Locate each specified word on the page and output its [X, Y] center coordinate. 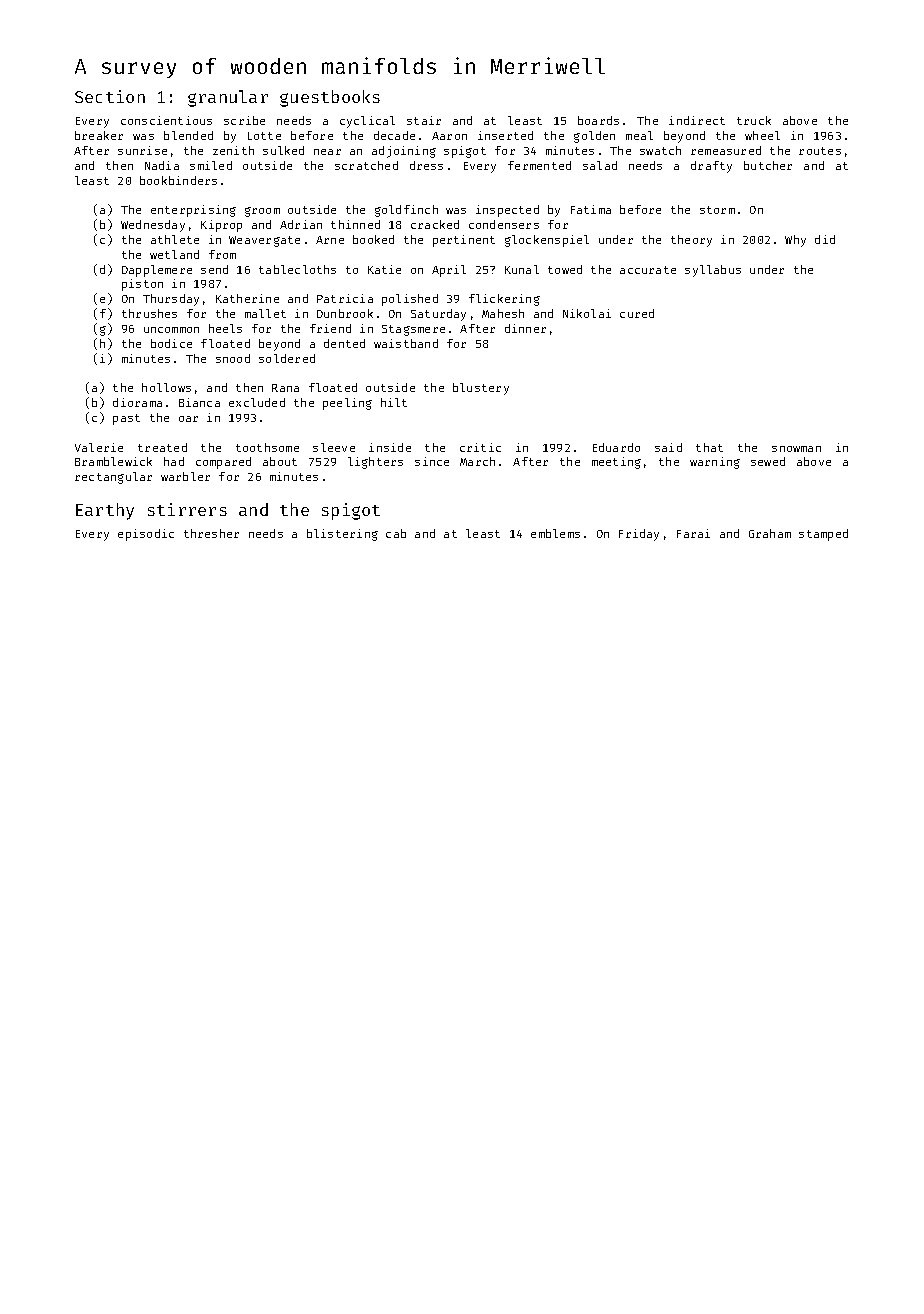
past [126, 419]
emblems [555, 533]
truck [754, 120]
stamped [823, 535]
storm [717, 210]
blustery [481, 389]
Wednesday [153, 226]
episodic [146, 535]
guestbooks [330, 98]
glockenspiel [547, 241]
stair [424, 120]
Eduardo [616, 447]
